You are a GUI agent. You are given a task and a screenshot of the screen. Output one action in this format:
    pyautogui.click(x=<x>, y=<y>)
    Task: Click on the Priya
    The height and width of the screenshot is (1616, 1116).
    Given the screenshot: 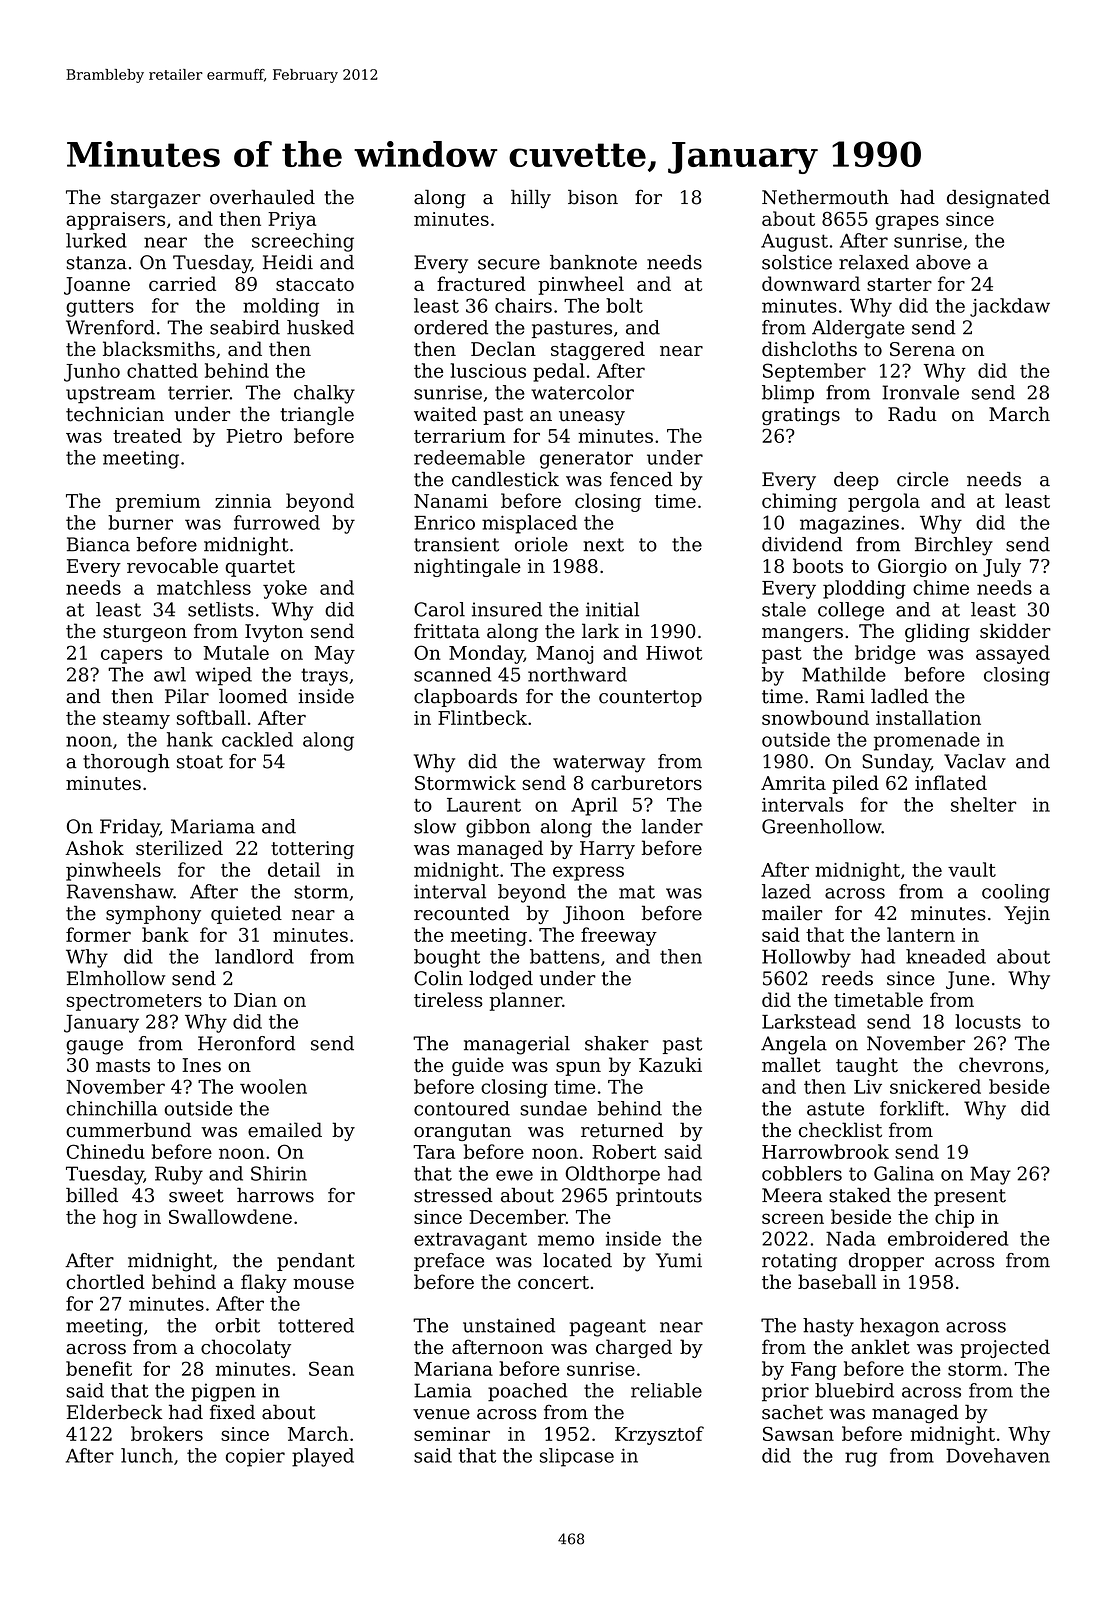 What is the action you would take?
    pyautogui.click(x=292, y=221)
